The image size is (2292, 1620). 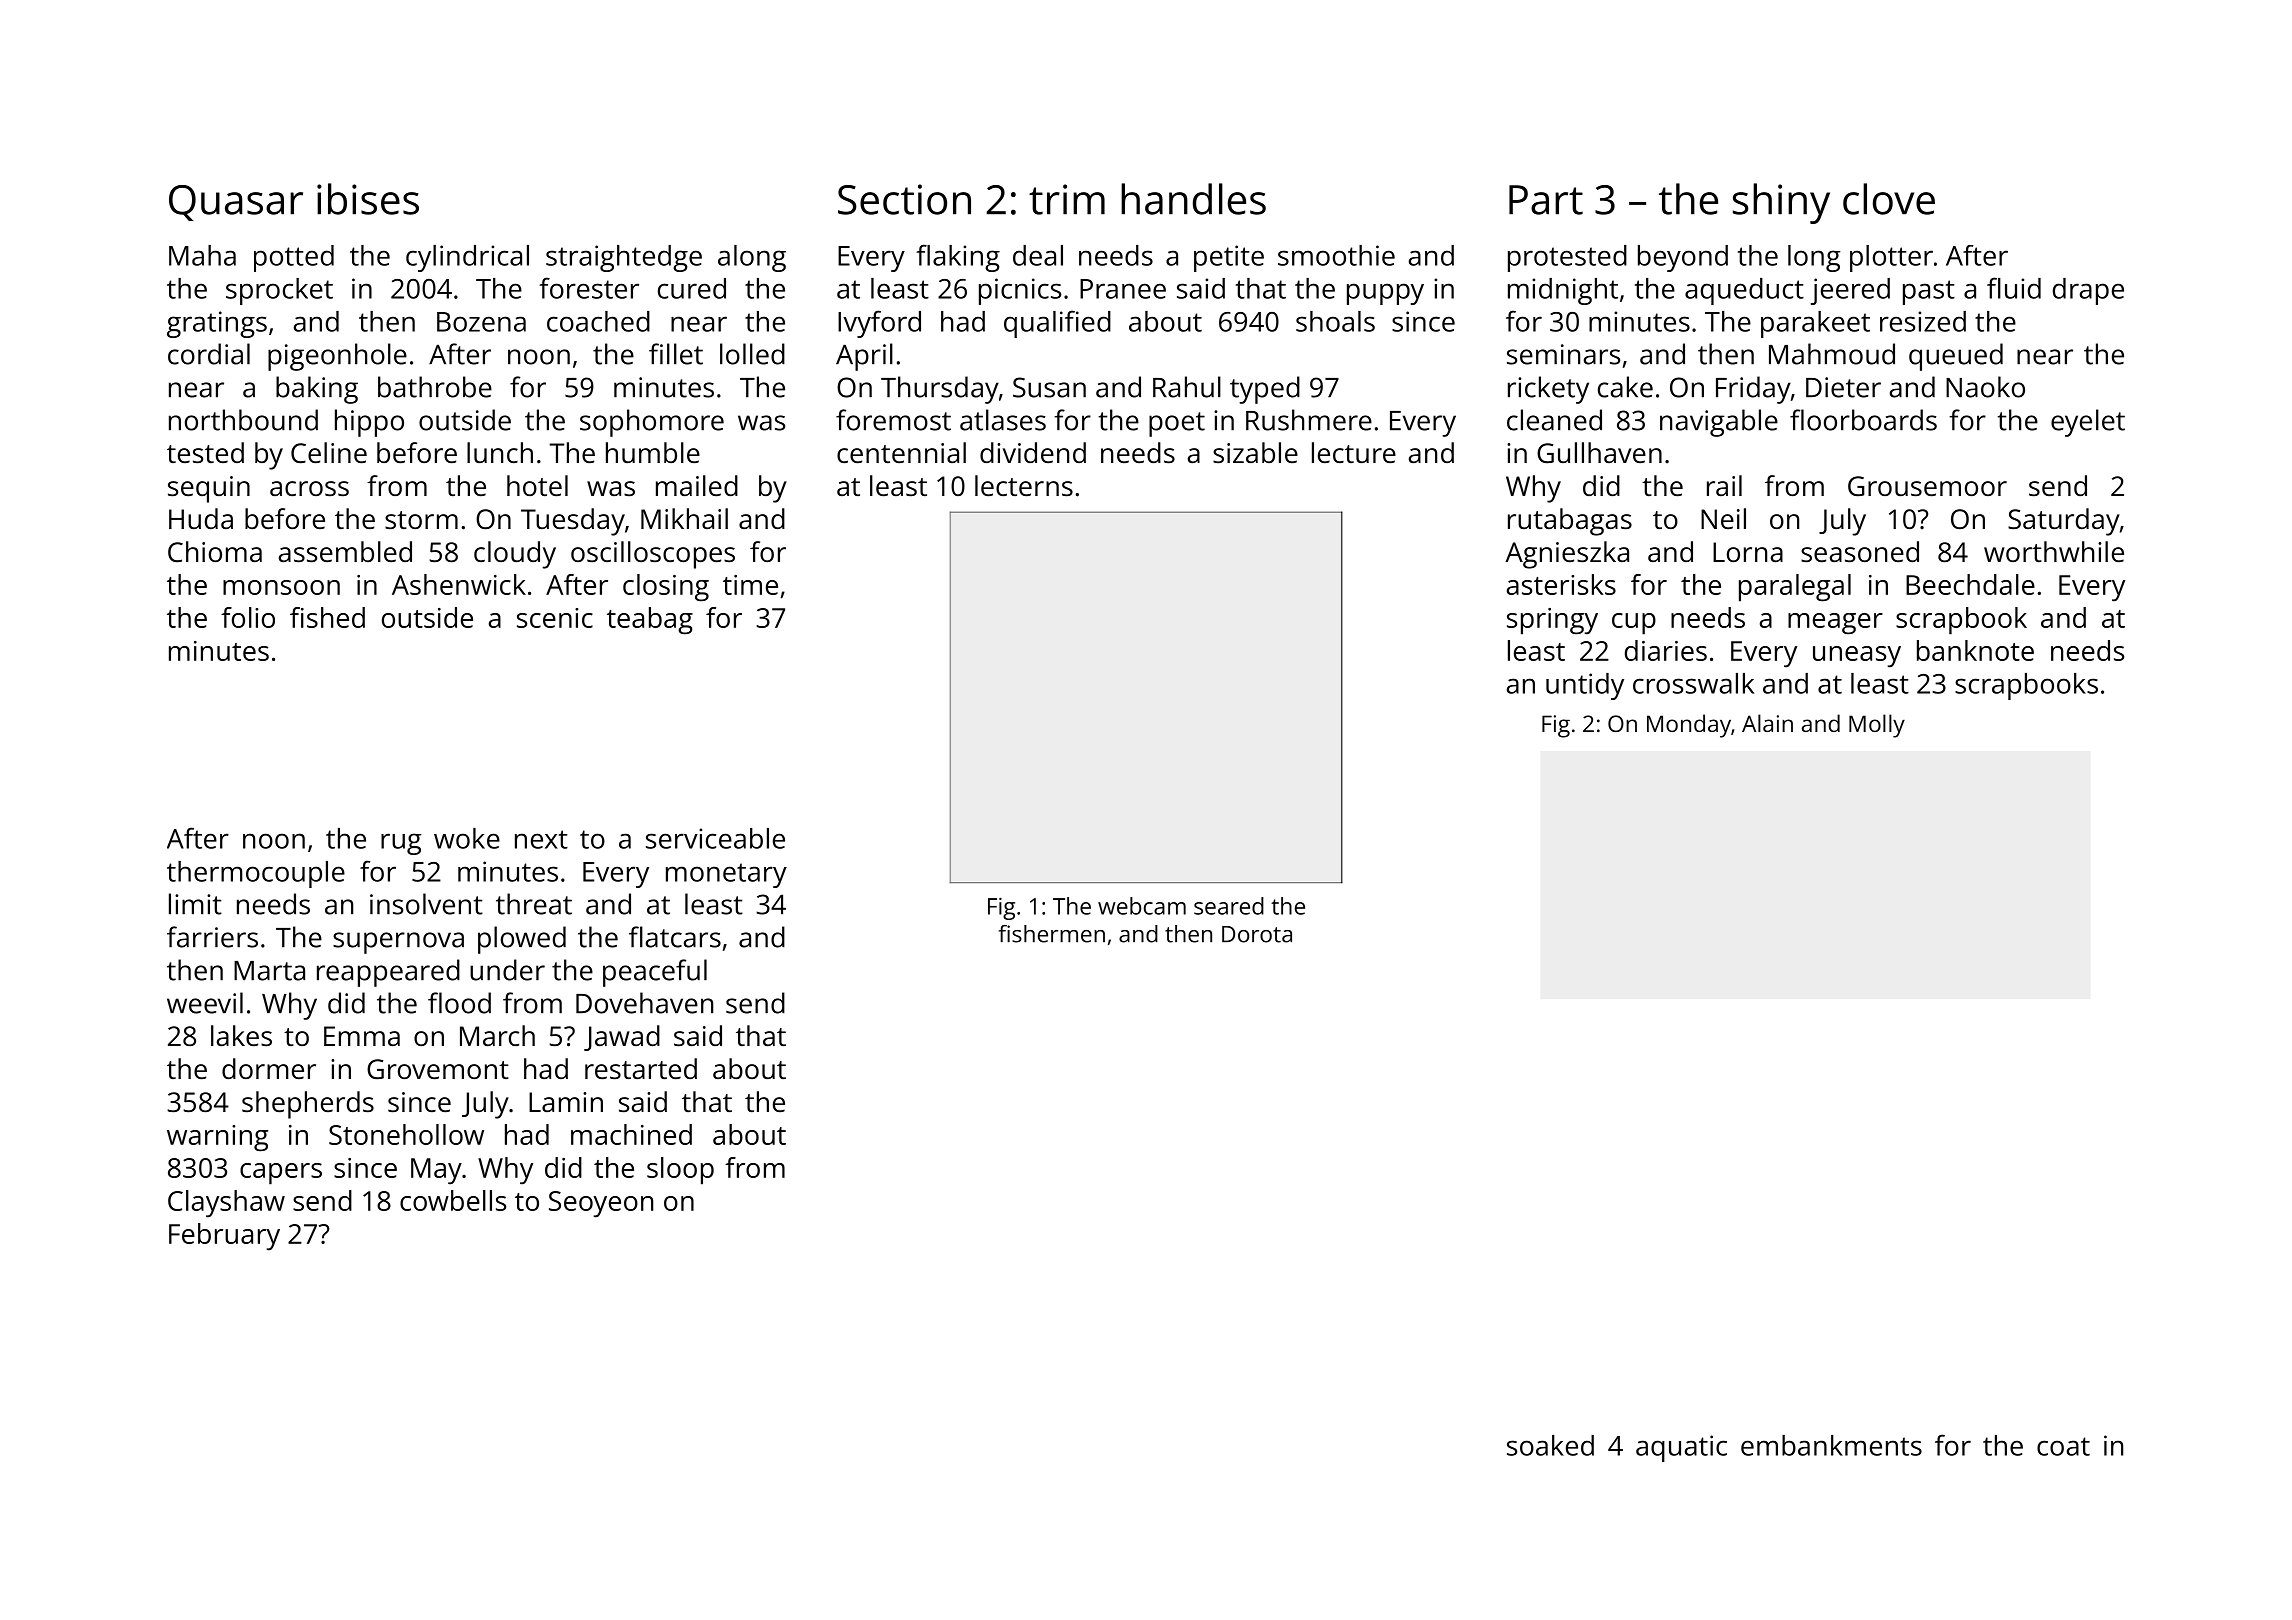 I want to click on teabag, so click(x=650, y=621).
